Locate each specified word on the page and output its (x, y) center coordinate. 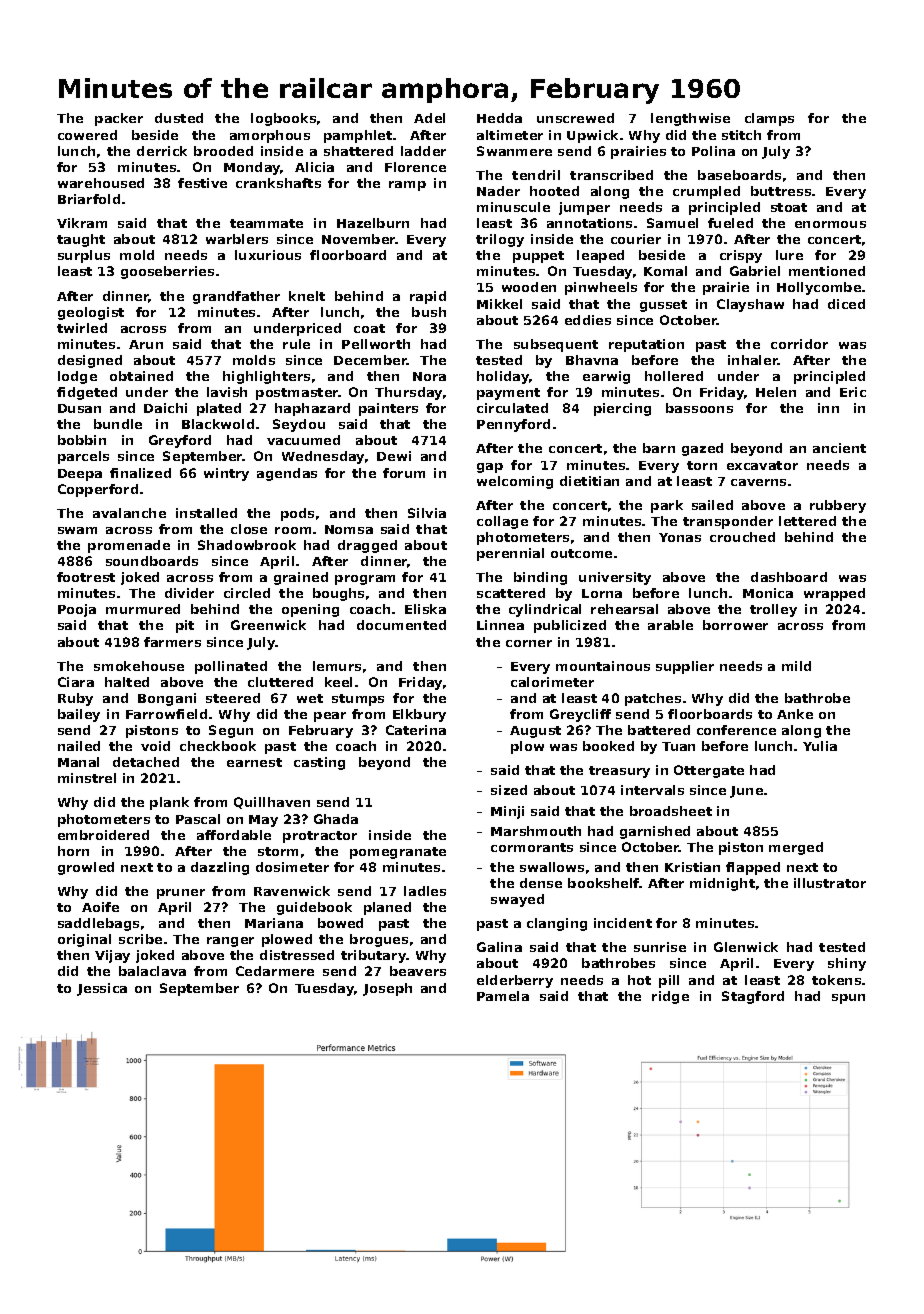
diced (846, 304)
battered (659, 730)
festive (202, 183)
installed (206, 513)
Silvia (427, 513)
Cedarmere (275, 971)
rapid (428, 297)
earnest (254, 762)
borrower (735, 625)
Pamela (503, 996)
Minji (507, 812)
